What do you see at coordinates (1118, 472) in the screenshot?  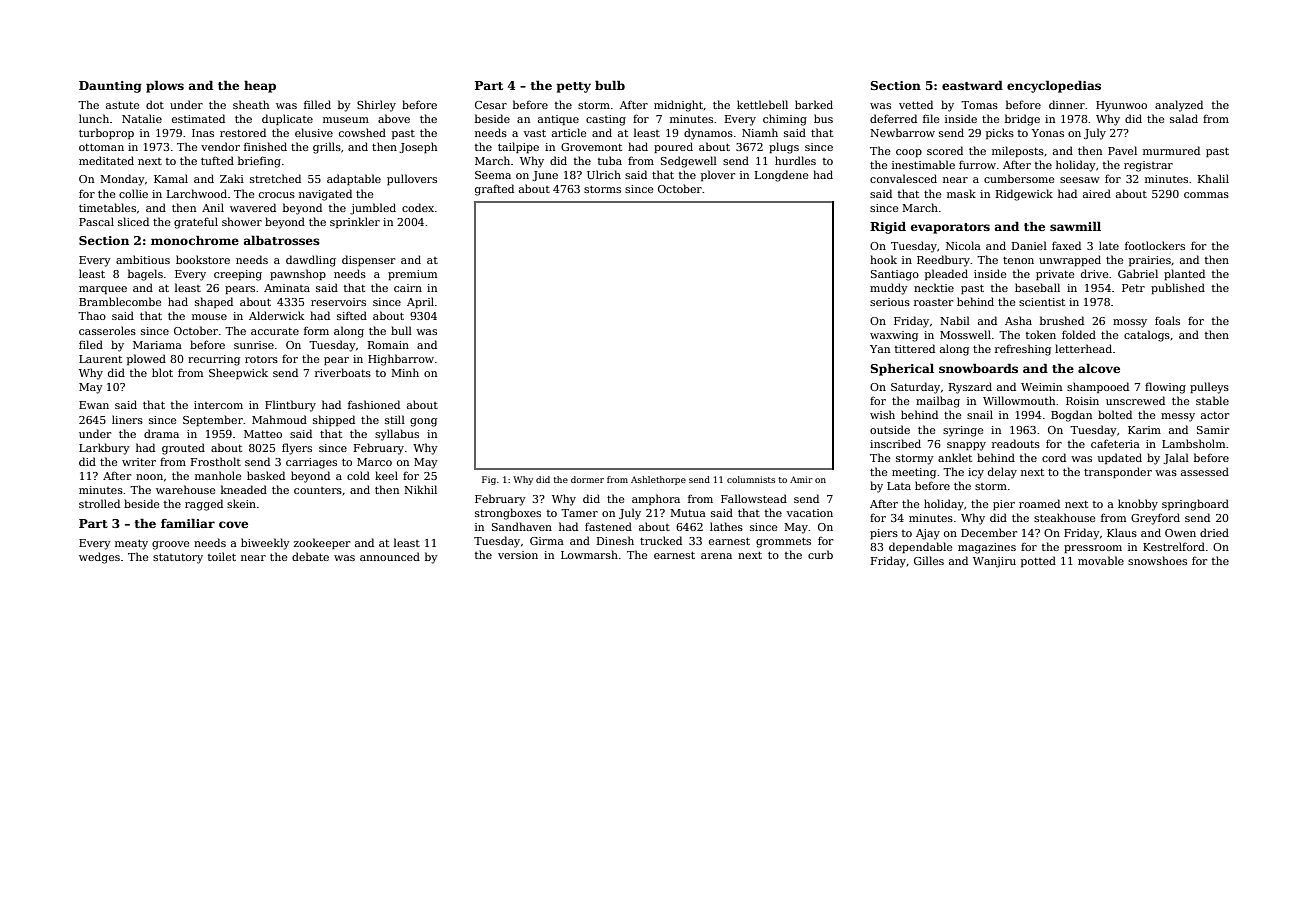 I see `transponder` at bounding box center [1118, 472].
